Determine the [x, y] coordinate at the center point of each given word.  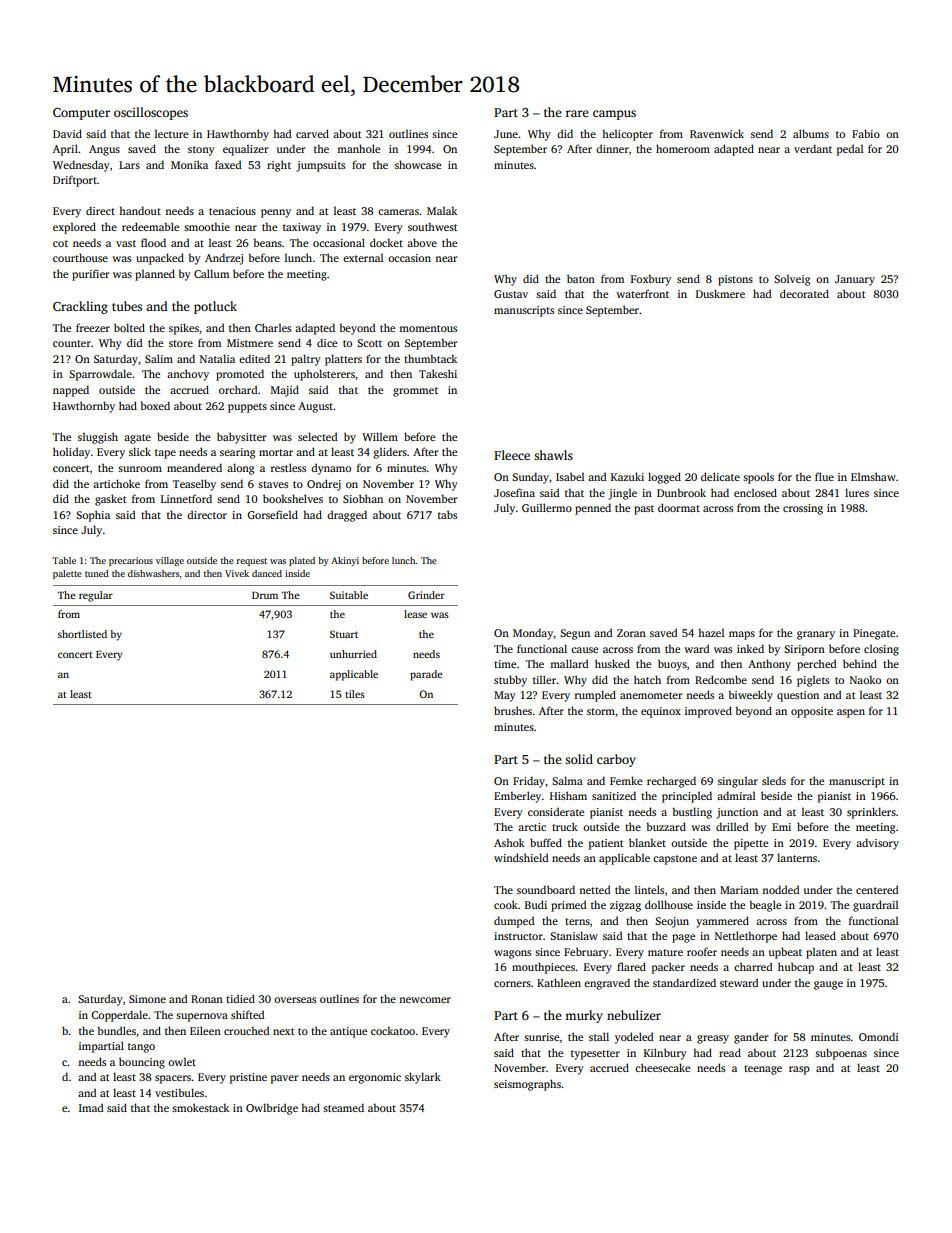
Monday [533, 634]
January [855, 280]
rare [577, 113]
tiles [355, 694]
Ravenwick [717, 133]
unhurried [353, 654]
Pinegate [874, 634]
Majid [285, 391]
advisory [877, 844]
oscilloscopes [151, 113]
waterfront [642, 293]
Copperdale [119, 1016]
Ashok [509, 842]
